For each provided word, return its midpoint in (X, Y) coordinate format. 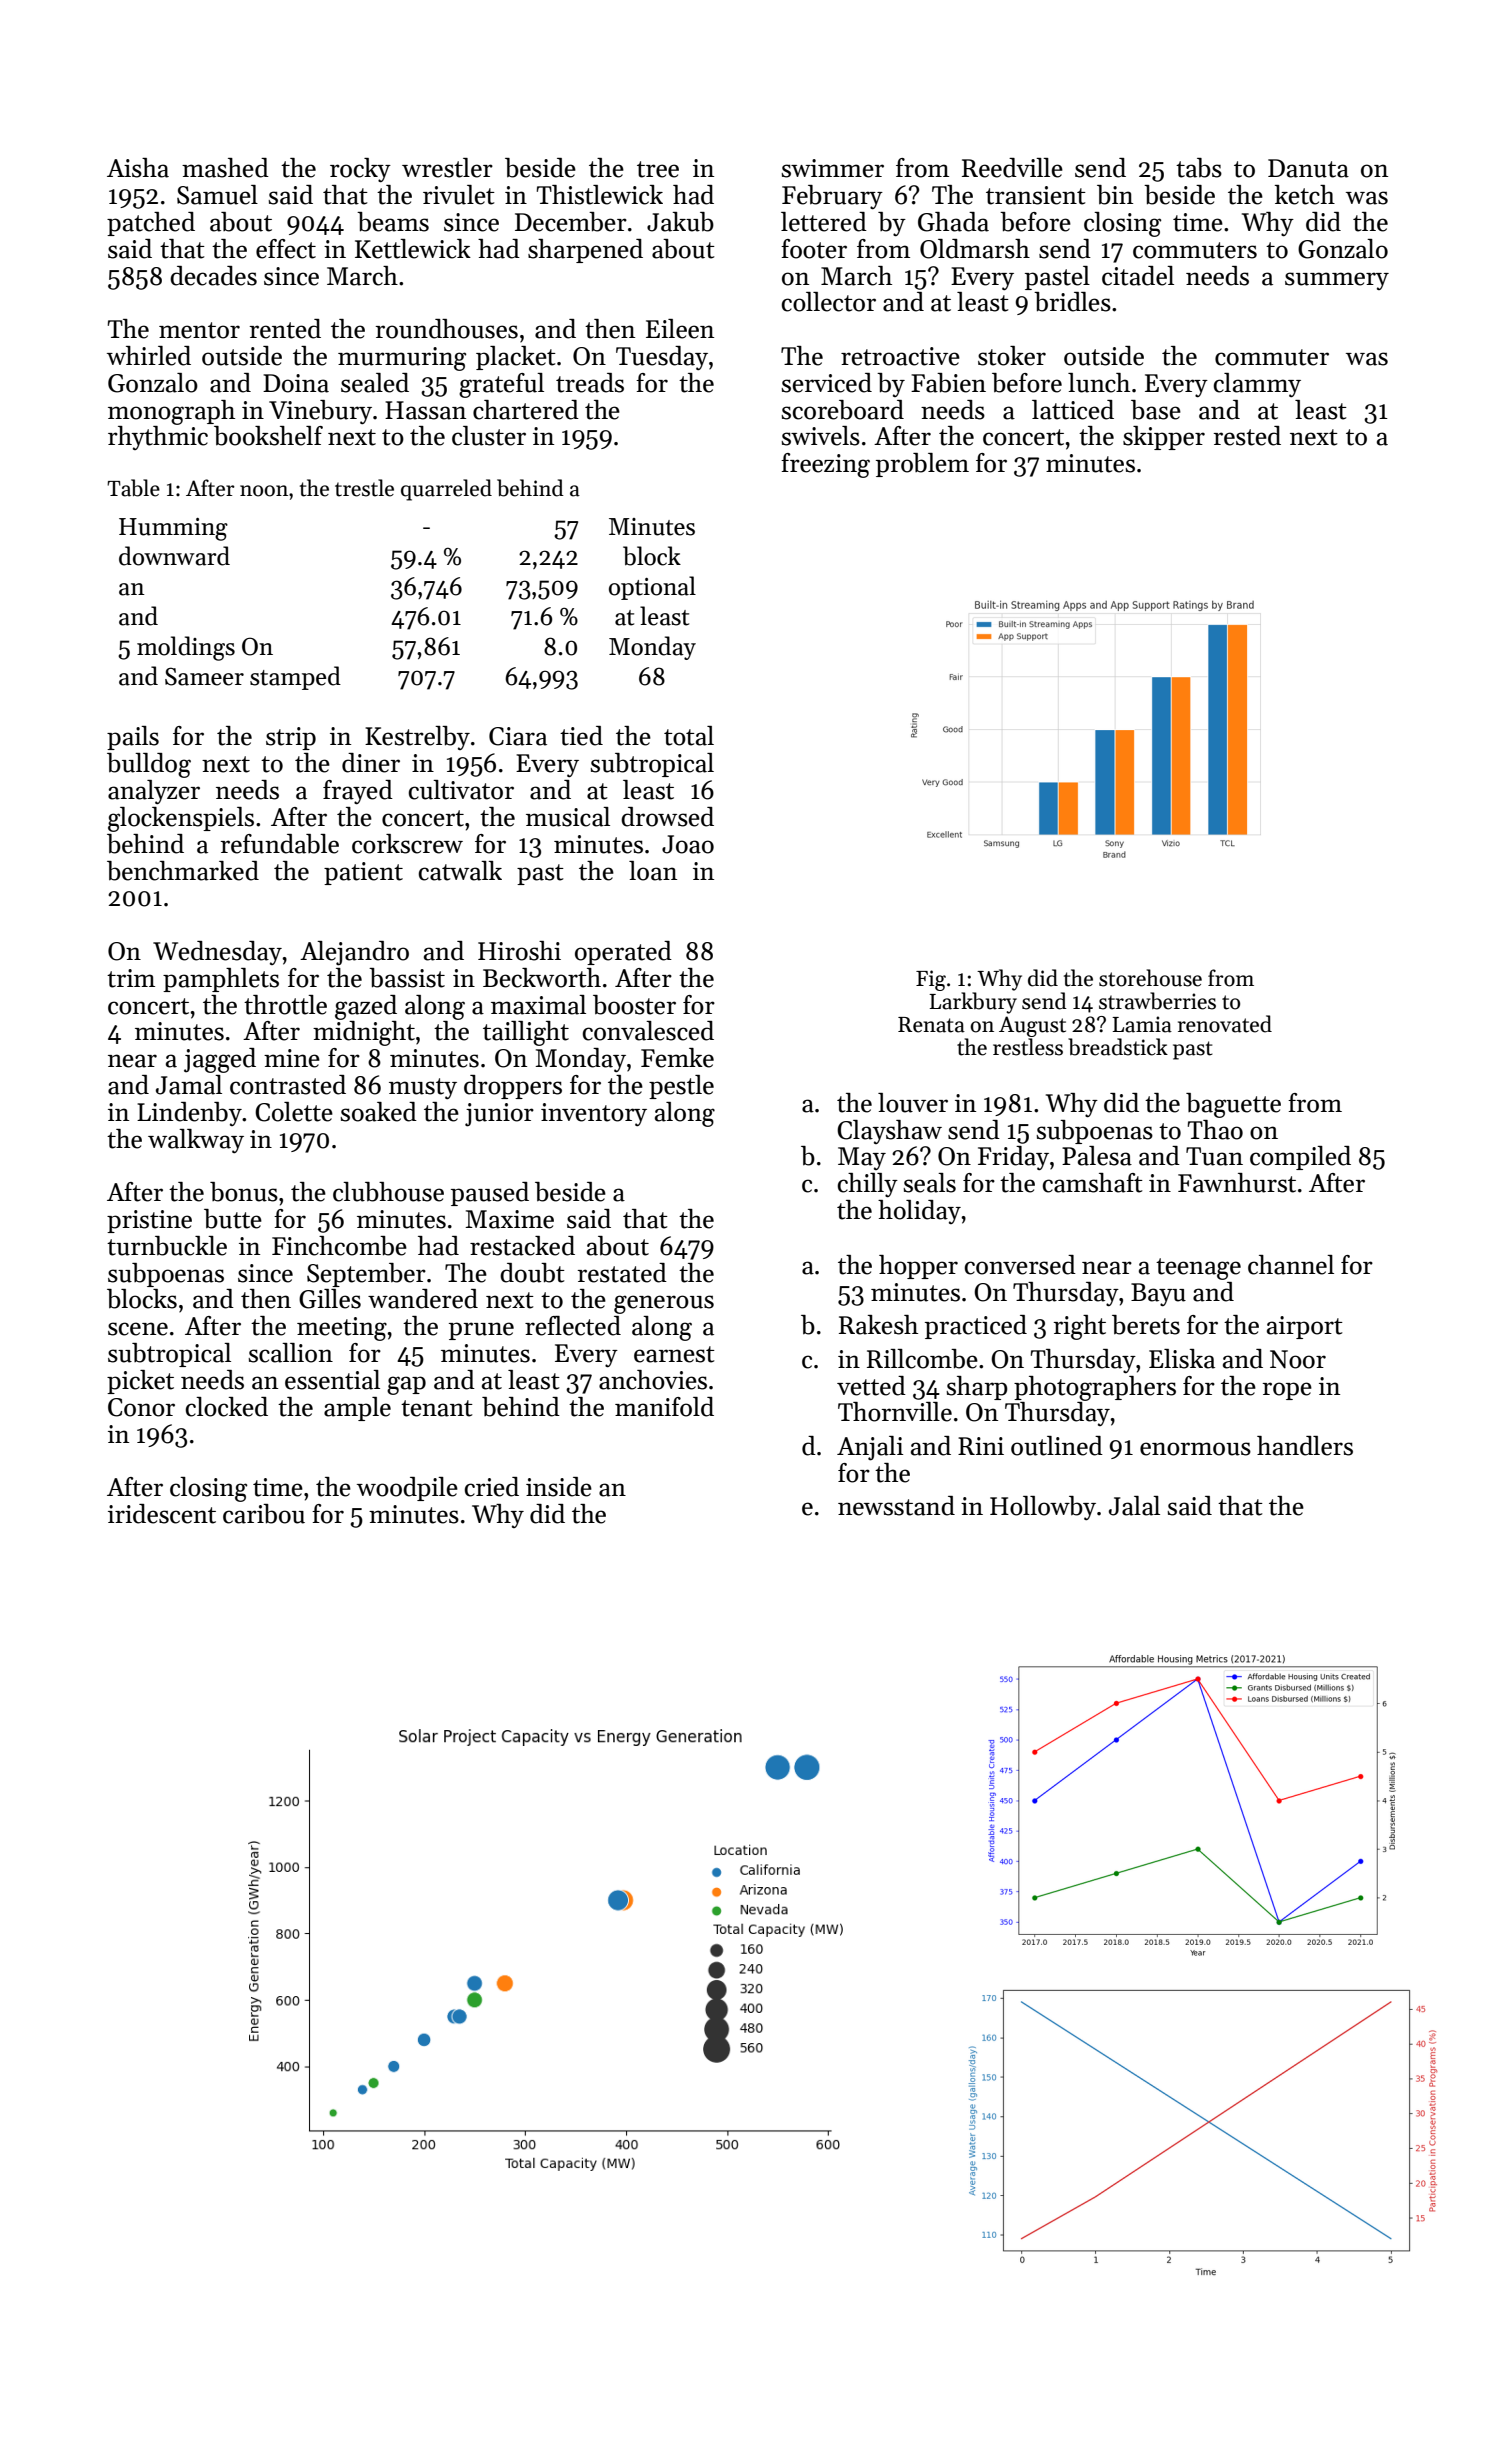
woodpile (407, 1489)
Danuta (1308, 168)
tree (658, 169)
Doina (296, 383)
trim (131, 978)
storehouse (1150, 978)
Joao (688, 844)
